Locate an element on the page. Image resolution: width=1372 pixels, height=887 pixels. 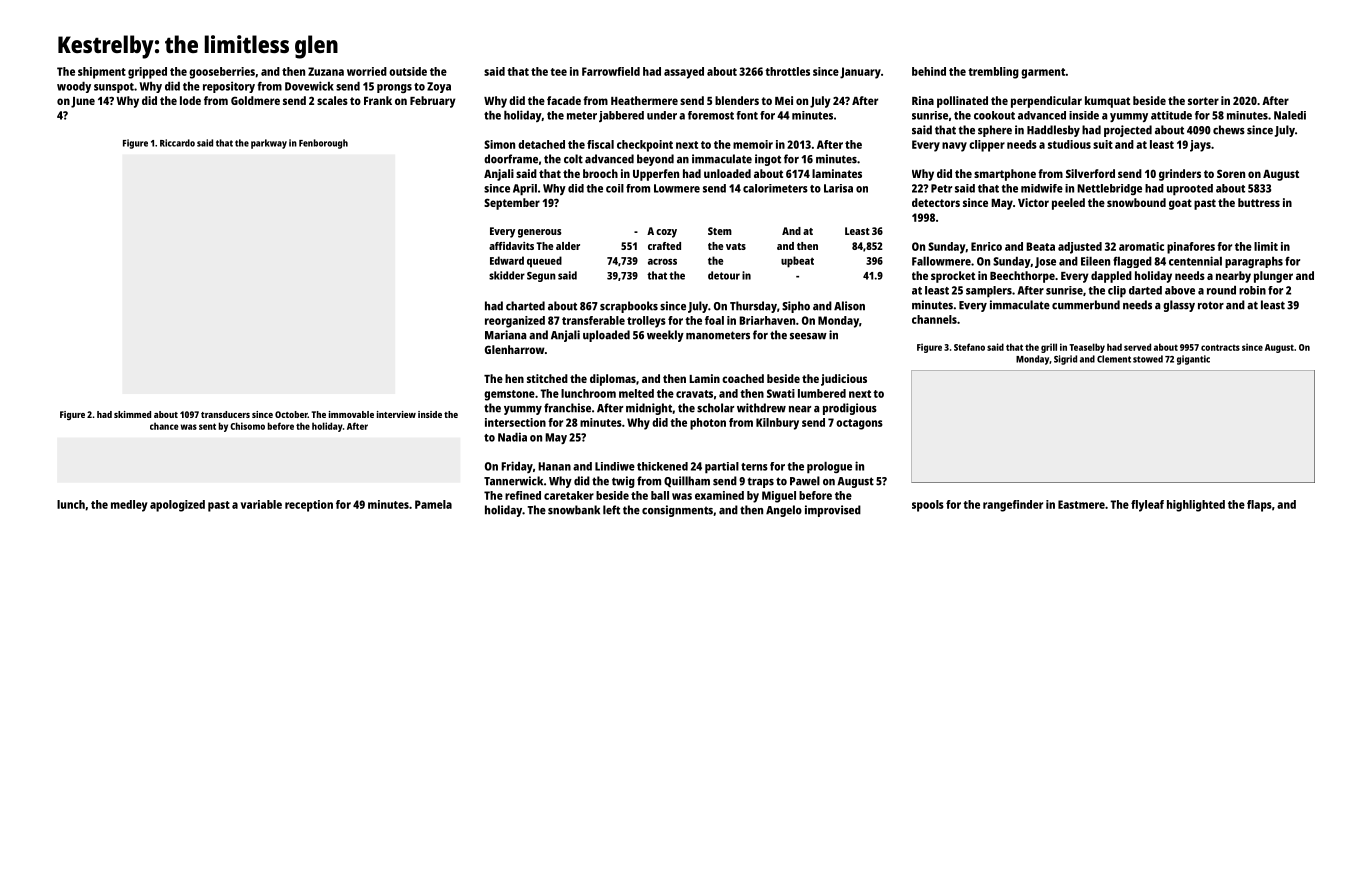
worried is located at coordinates (367, 71).
